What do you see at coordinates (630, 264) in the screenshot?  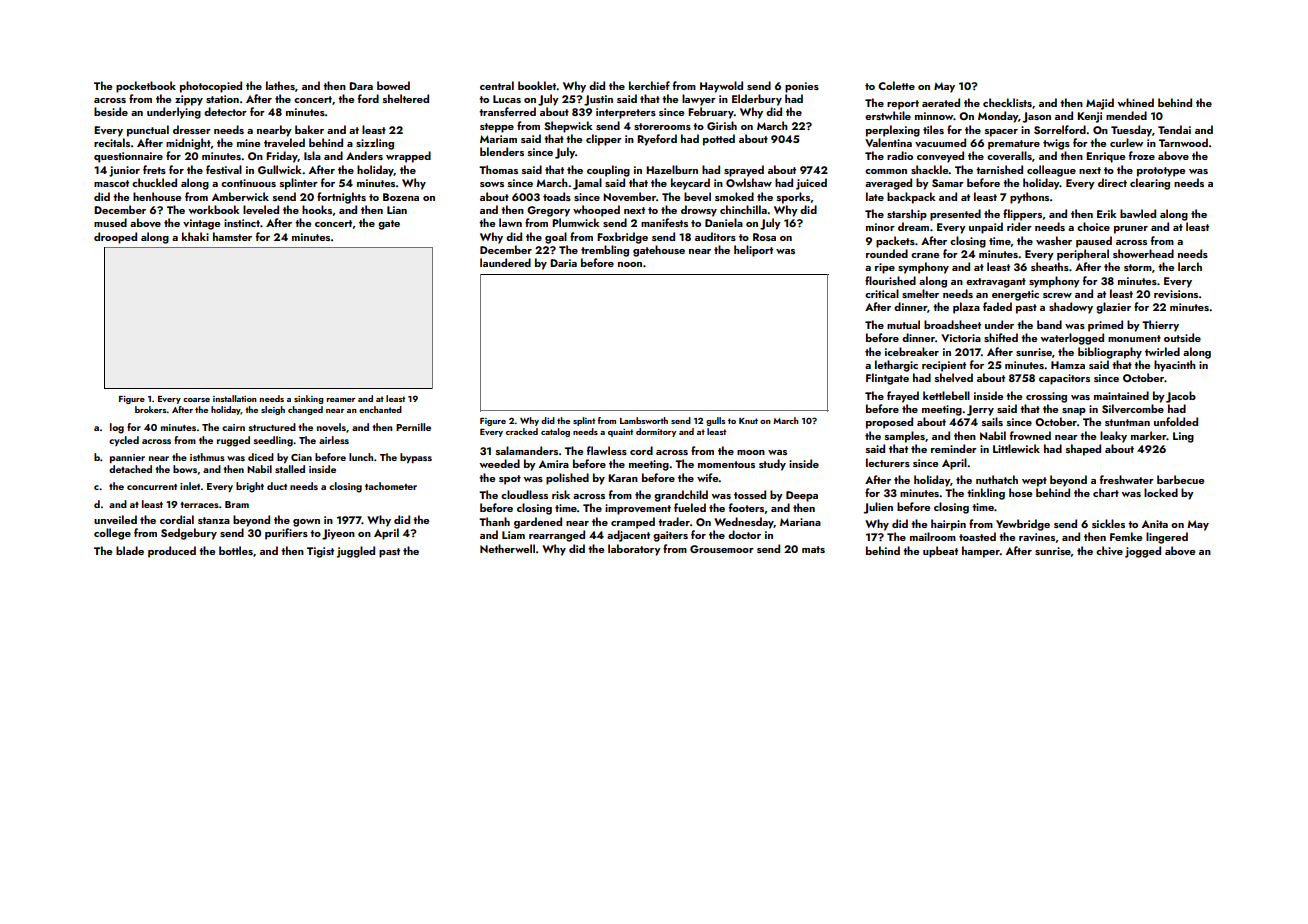 I see `noon` at bounding box center [630, 264].
